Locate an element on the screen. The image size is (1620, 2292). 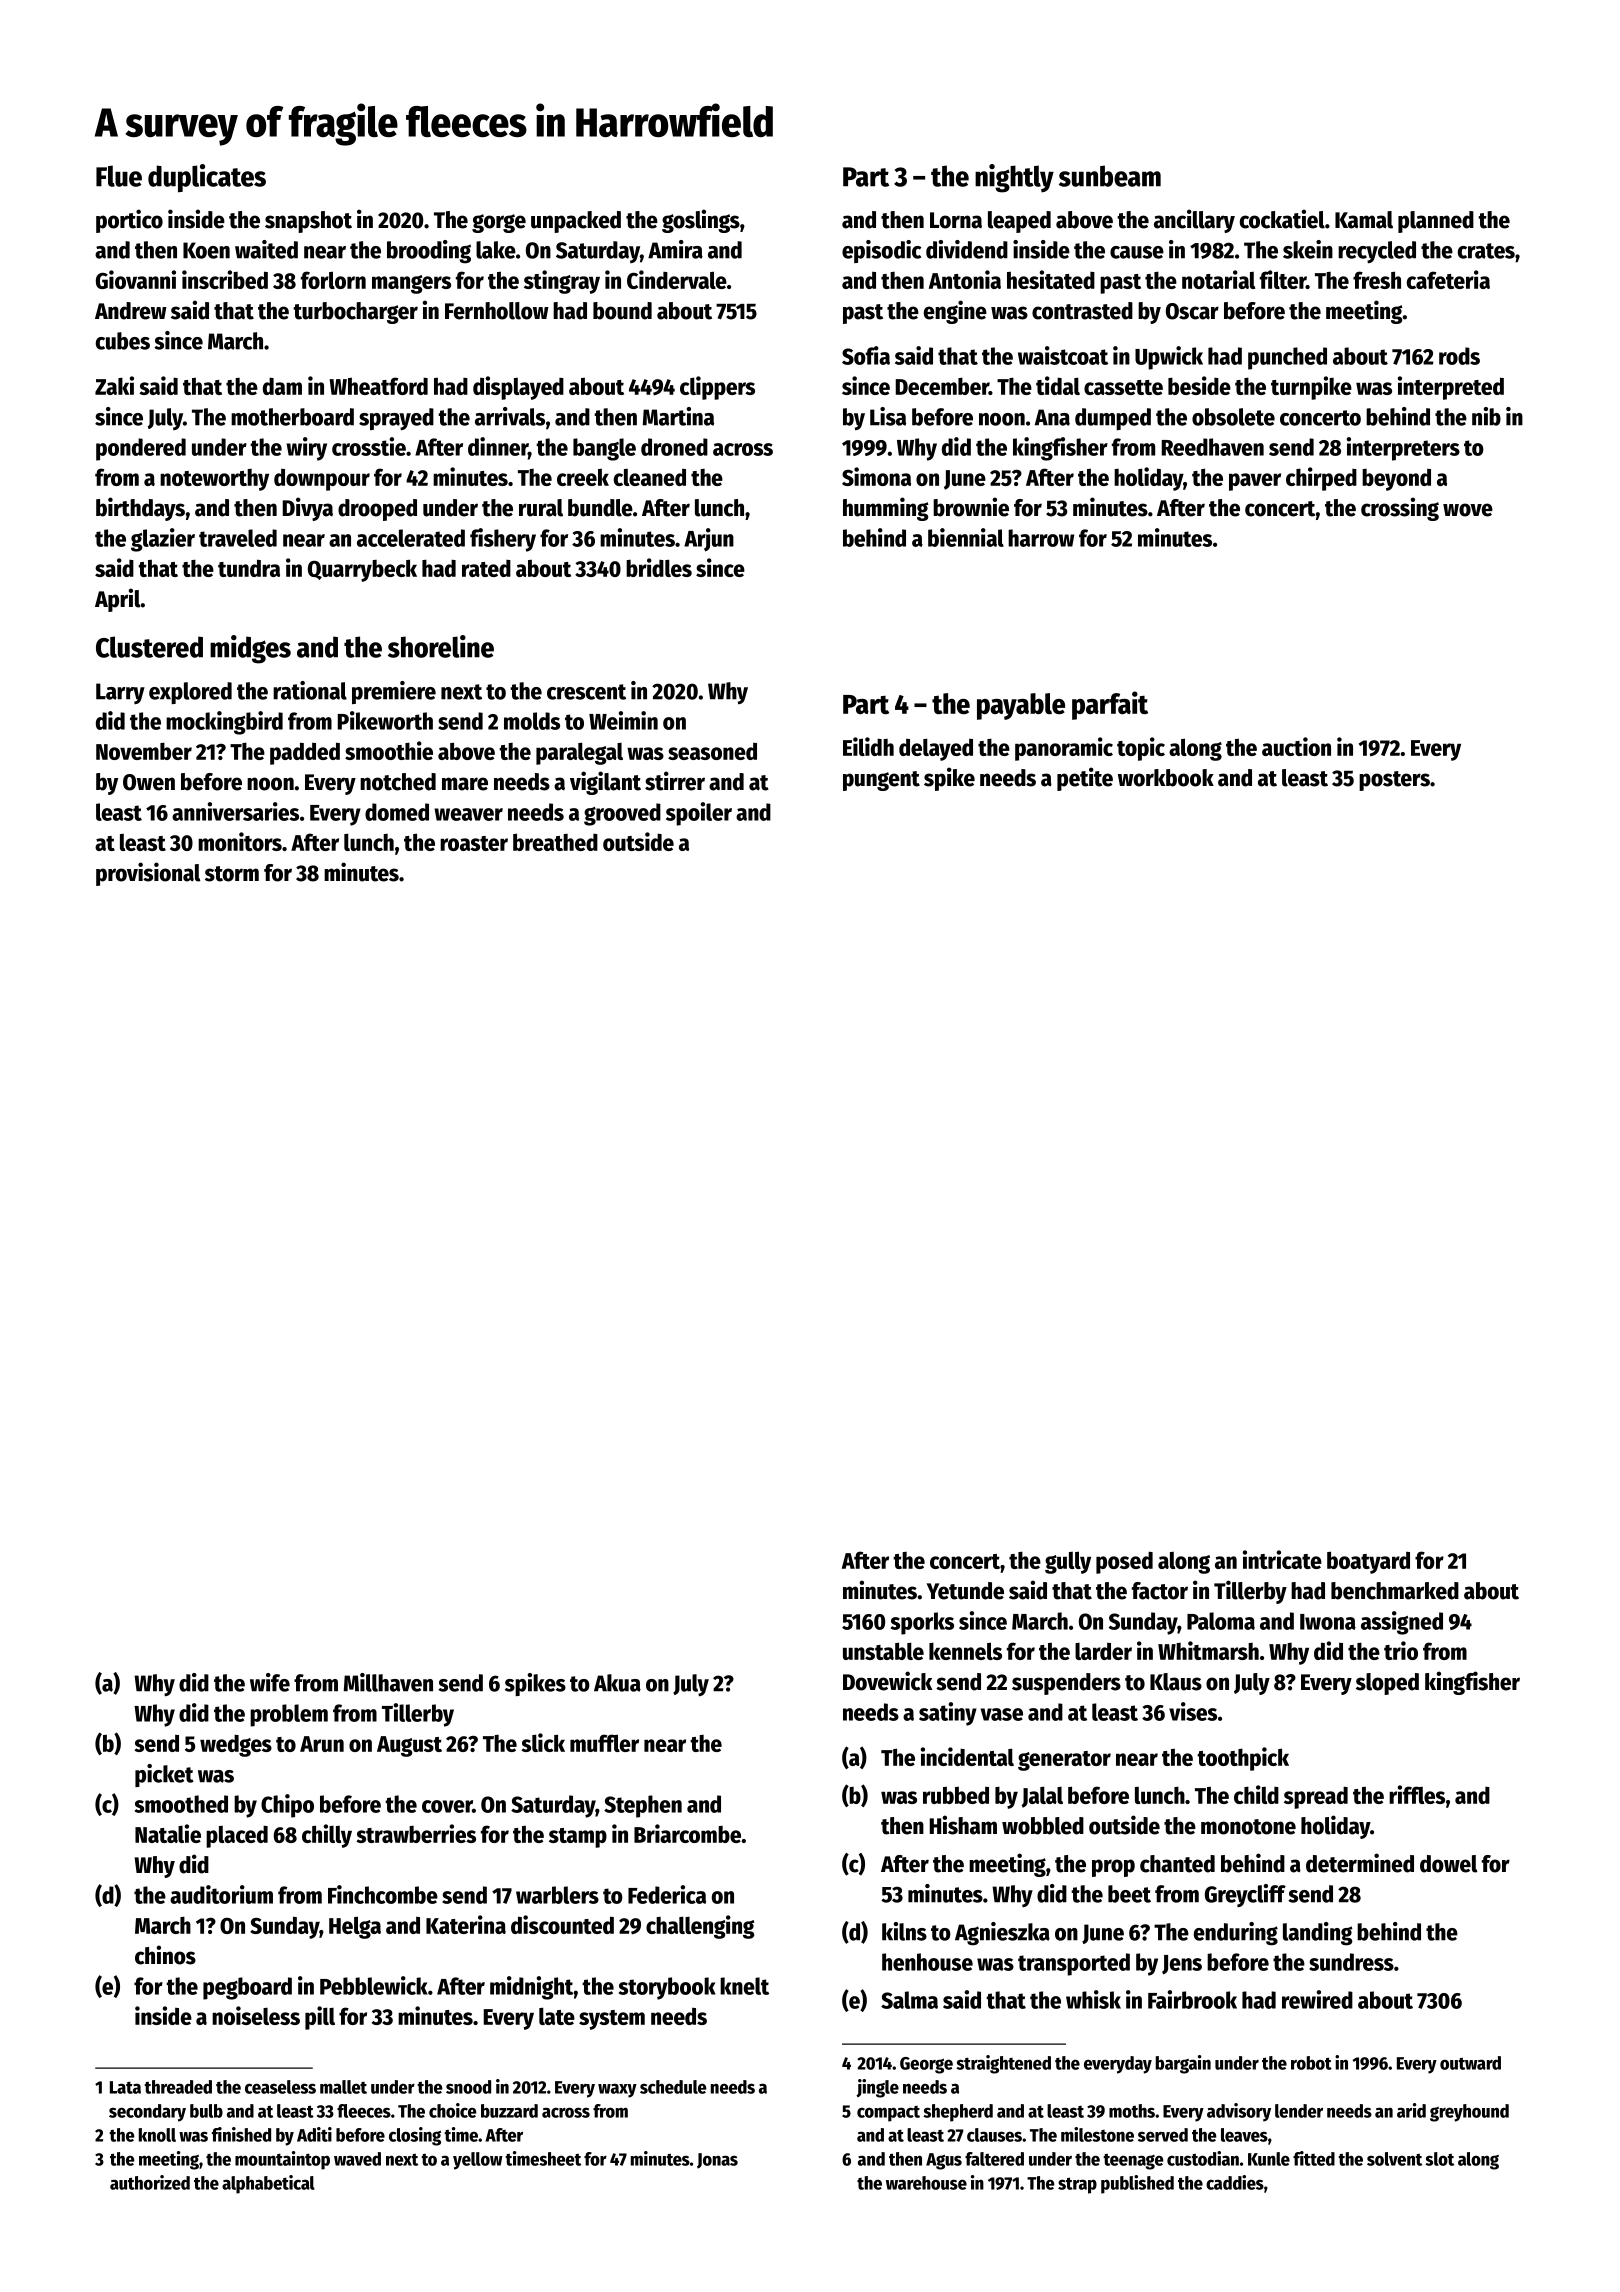
Dovewick is located at coordinates (887, 1681).
